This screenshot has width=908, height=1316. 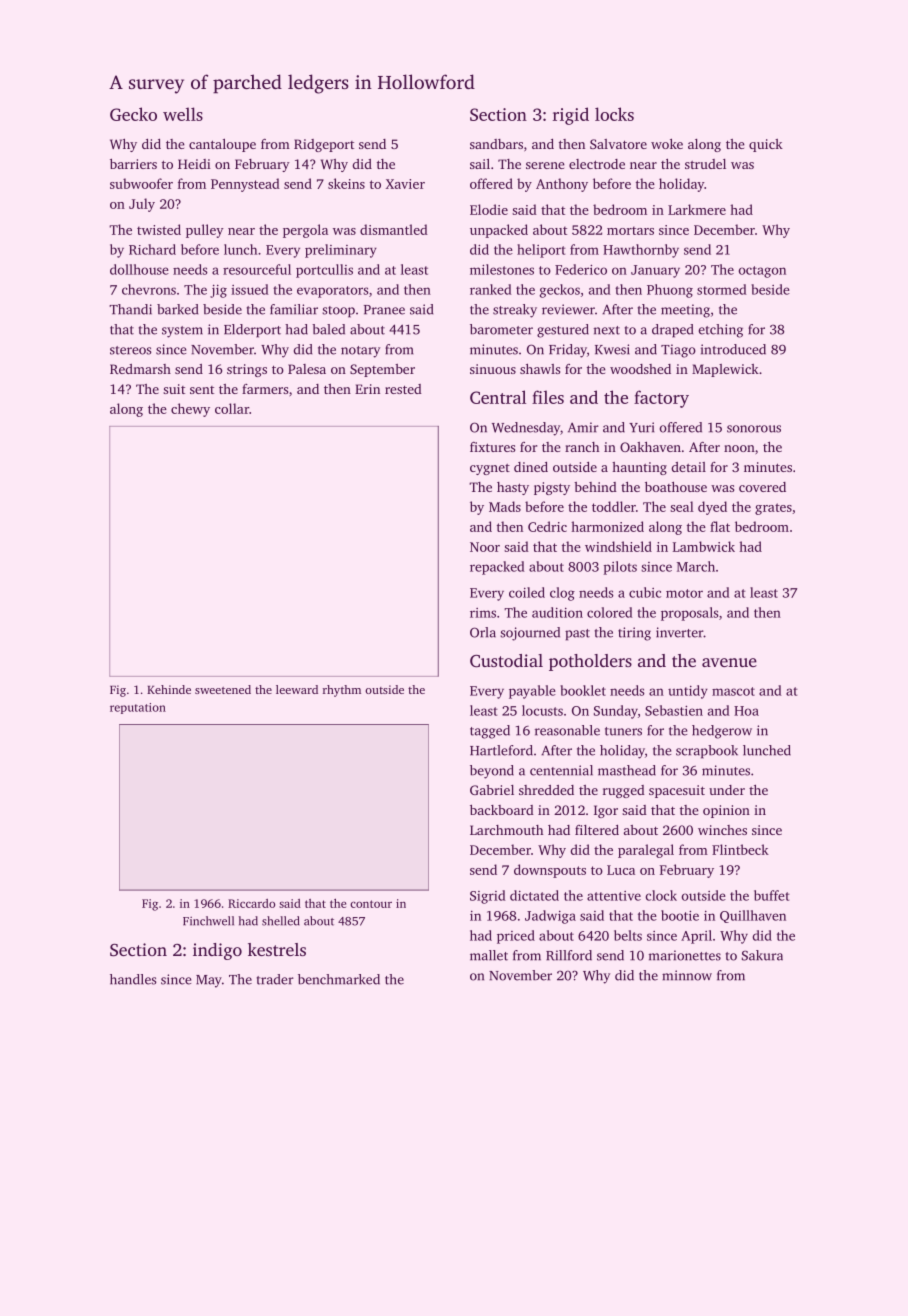 I want to click on chewy, so click(x=190, y=410).
